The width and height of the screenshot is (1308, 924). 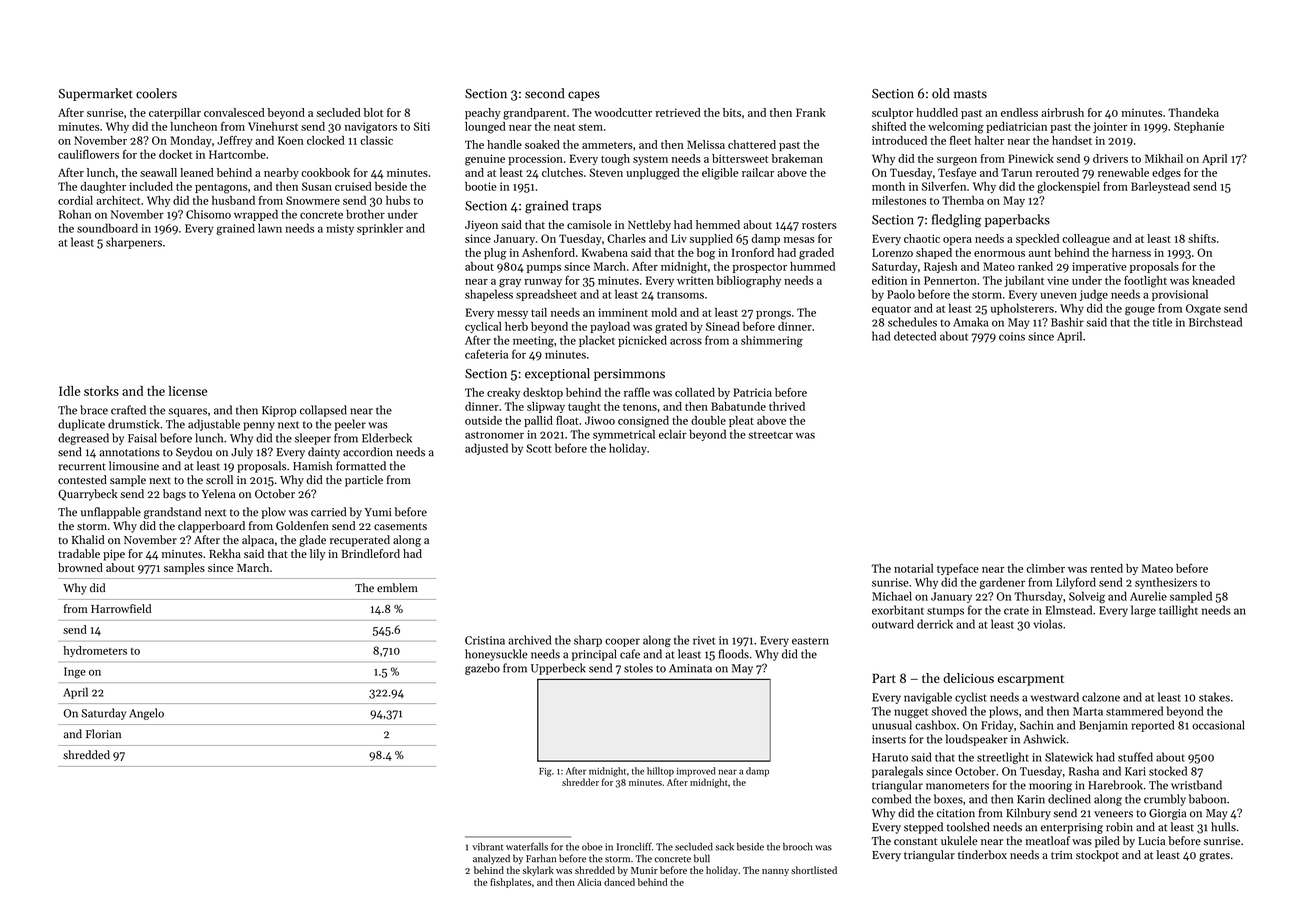 What do you see at coordinates (913, 568) in the screenshot?
I see `notarial` at bounding box center [913, 568].
